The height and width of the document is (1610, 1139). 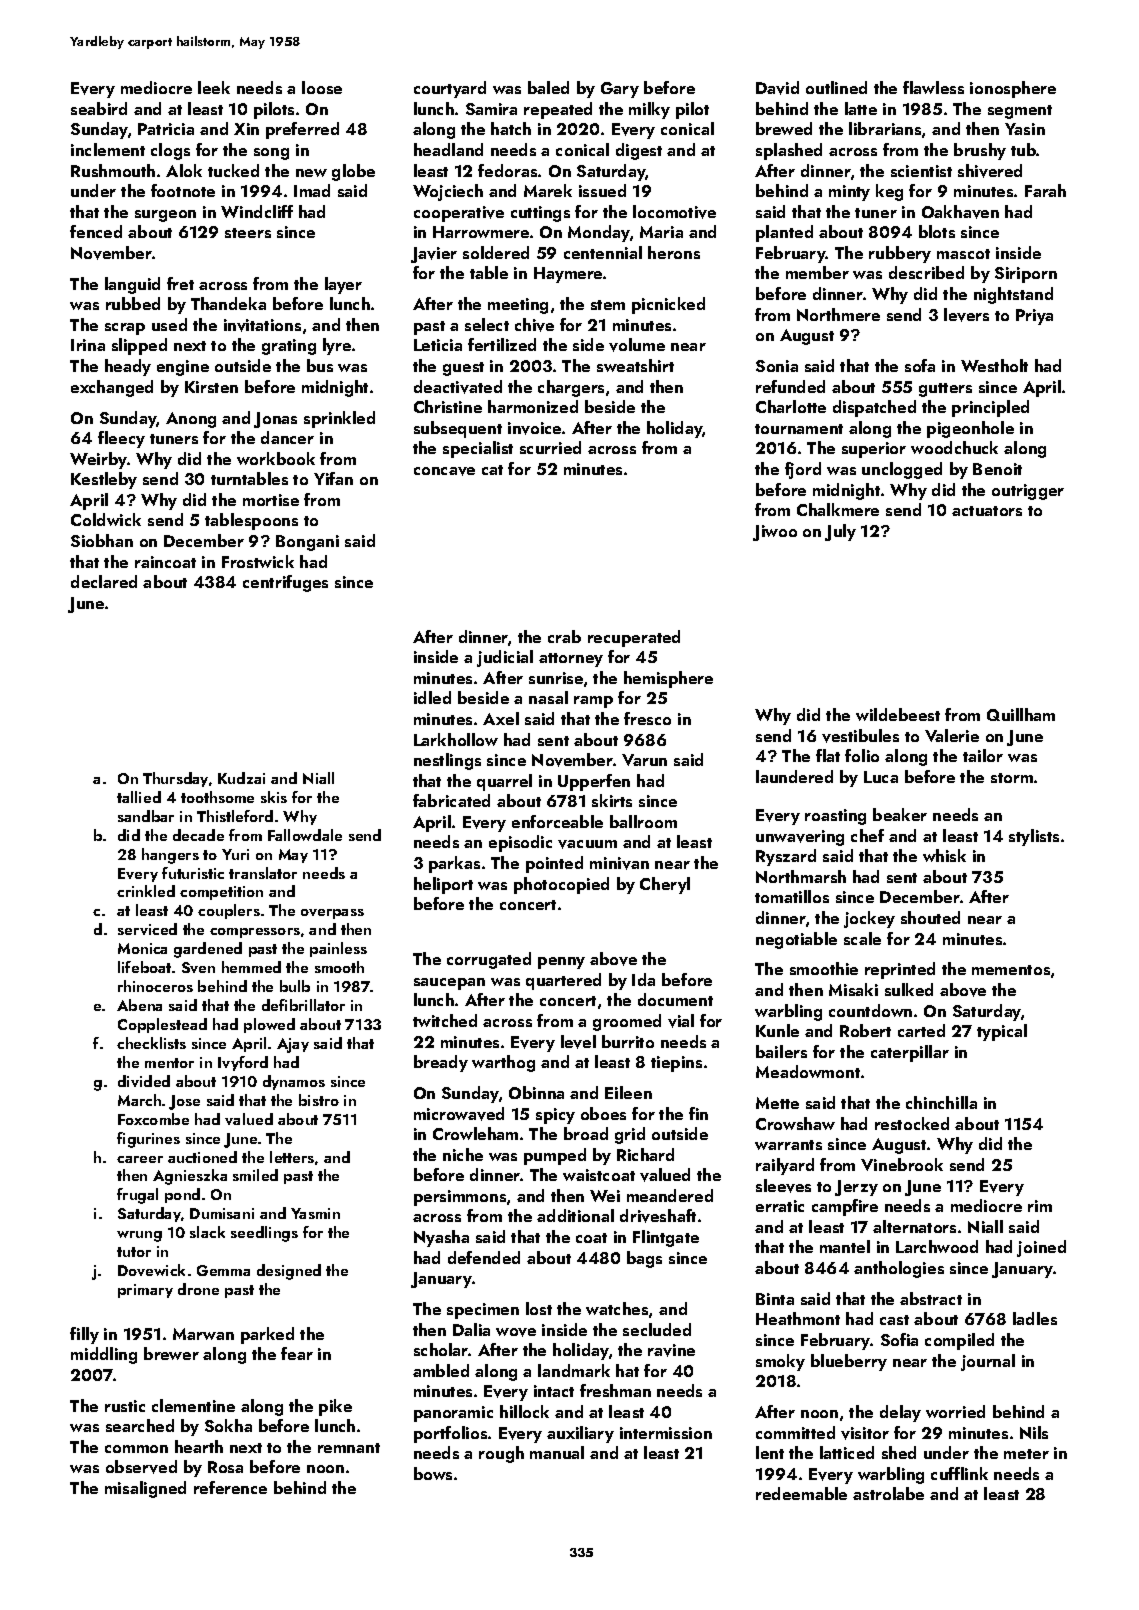 What do you see at coordinates (564, 636) in the document?
I see `crab` at bounding box center [564, 636].
